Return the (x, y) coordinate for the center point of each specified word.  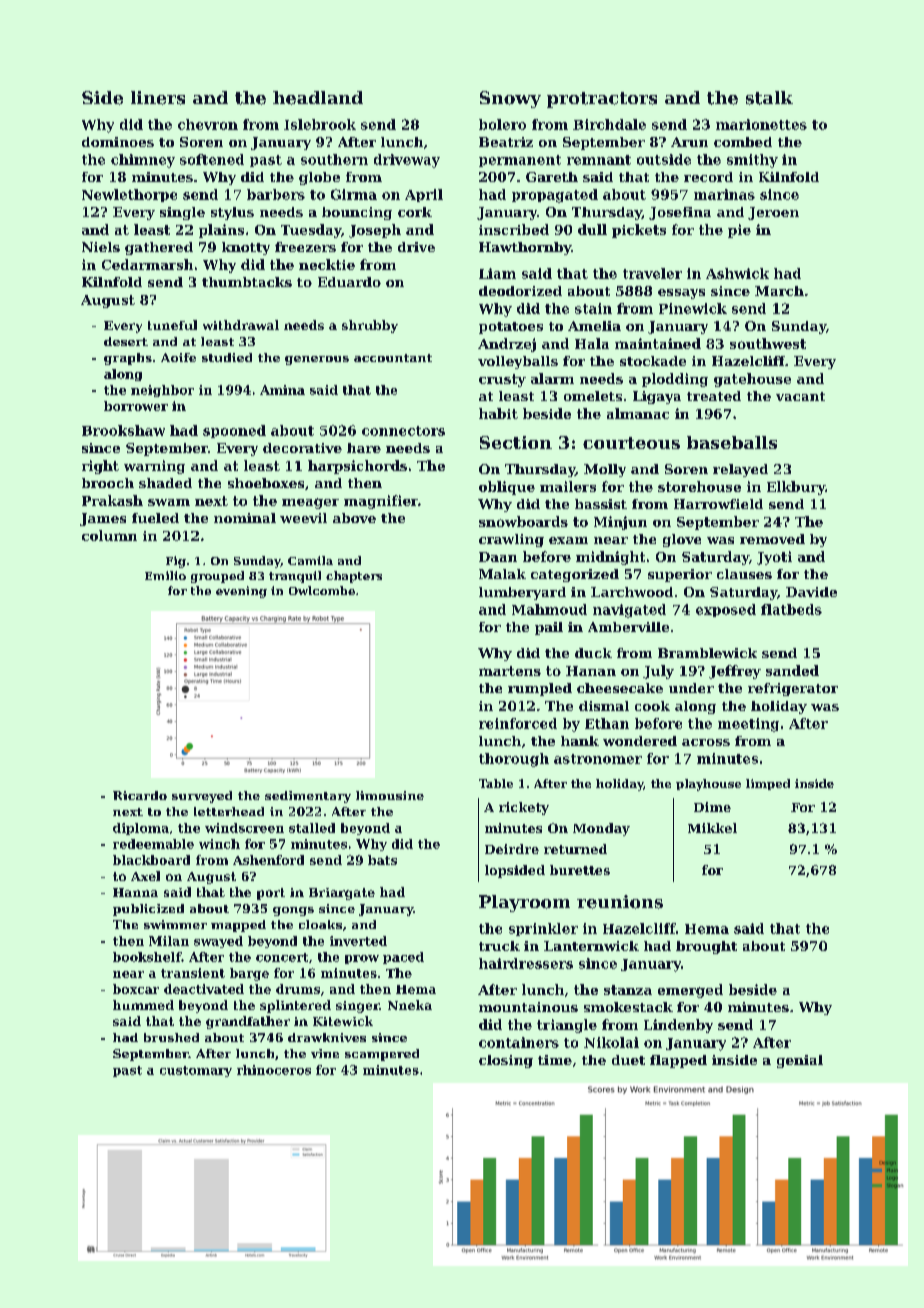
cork (415, 212)
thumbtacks (247, 282)
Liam (497, 273)
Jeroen (773, 213)
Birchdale (609, 124)
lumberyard (522, 593)
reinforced (518, 723)
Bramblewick (707, 653)
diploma (141, 829)
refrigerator (793, 689)
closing (506, 1061)
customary (196, 1071)
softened (212, 159)
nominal (245, 518)
